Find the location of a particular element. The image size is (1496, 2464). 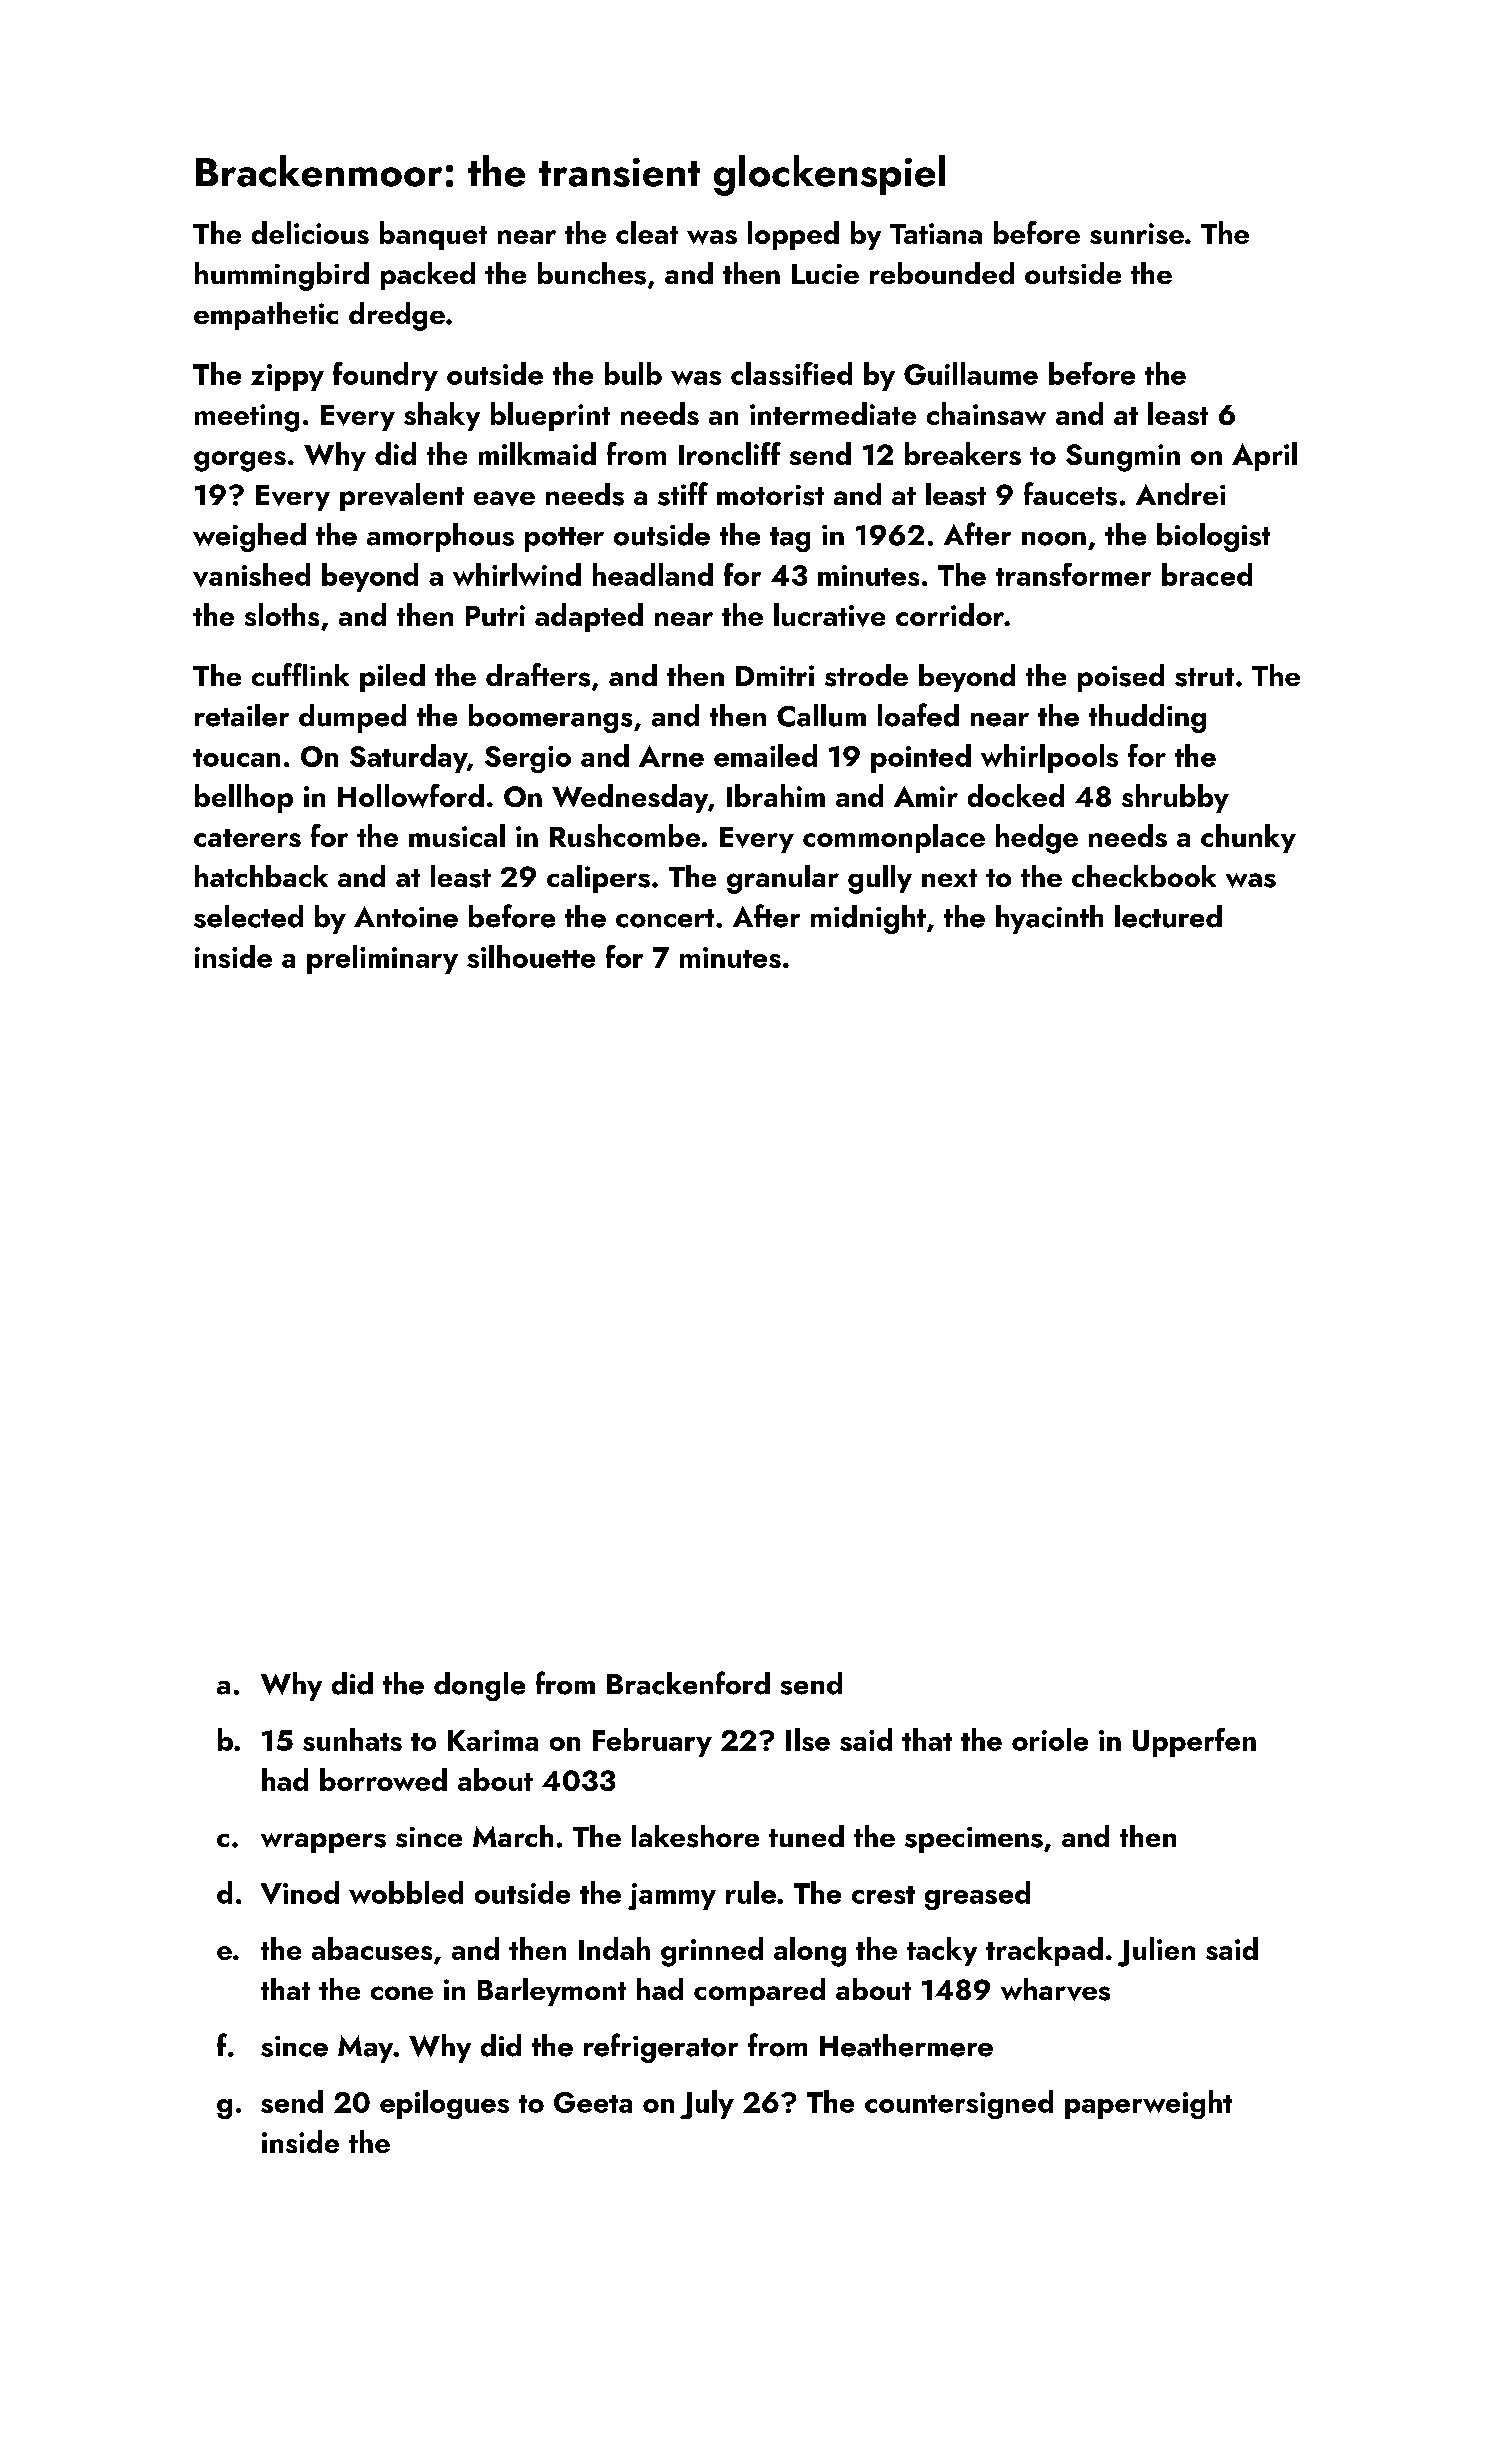

concert is located at coordinates (665, 918).
